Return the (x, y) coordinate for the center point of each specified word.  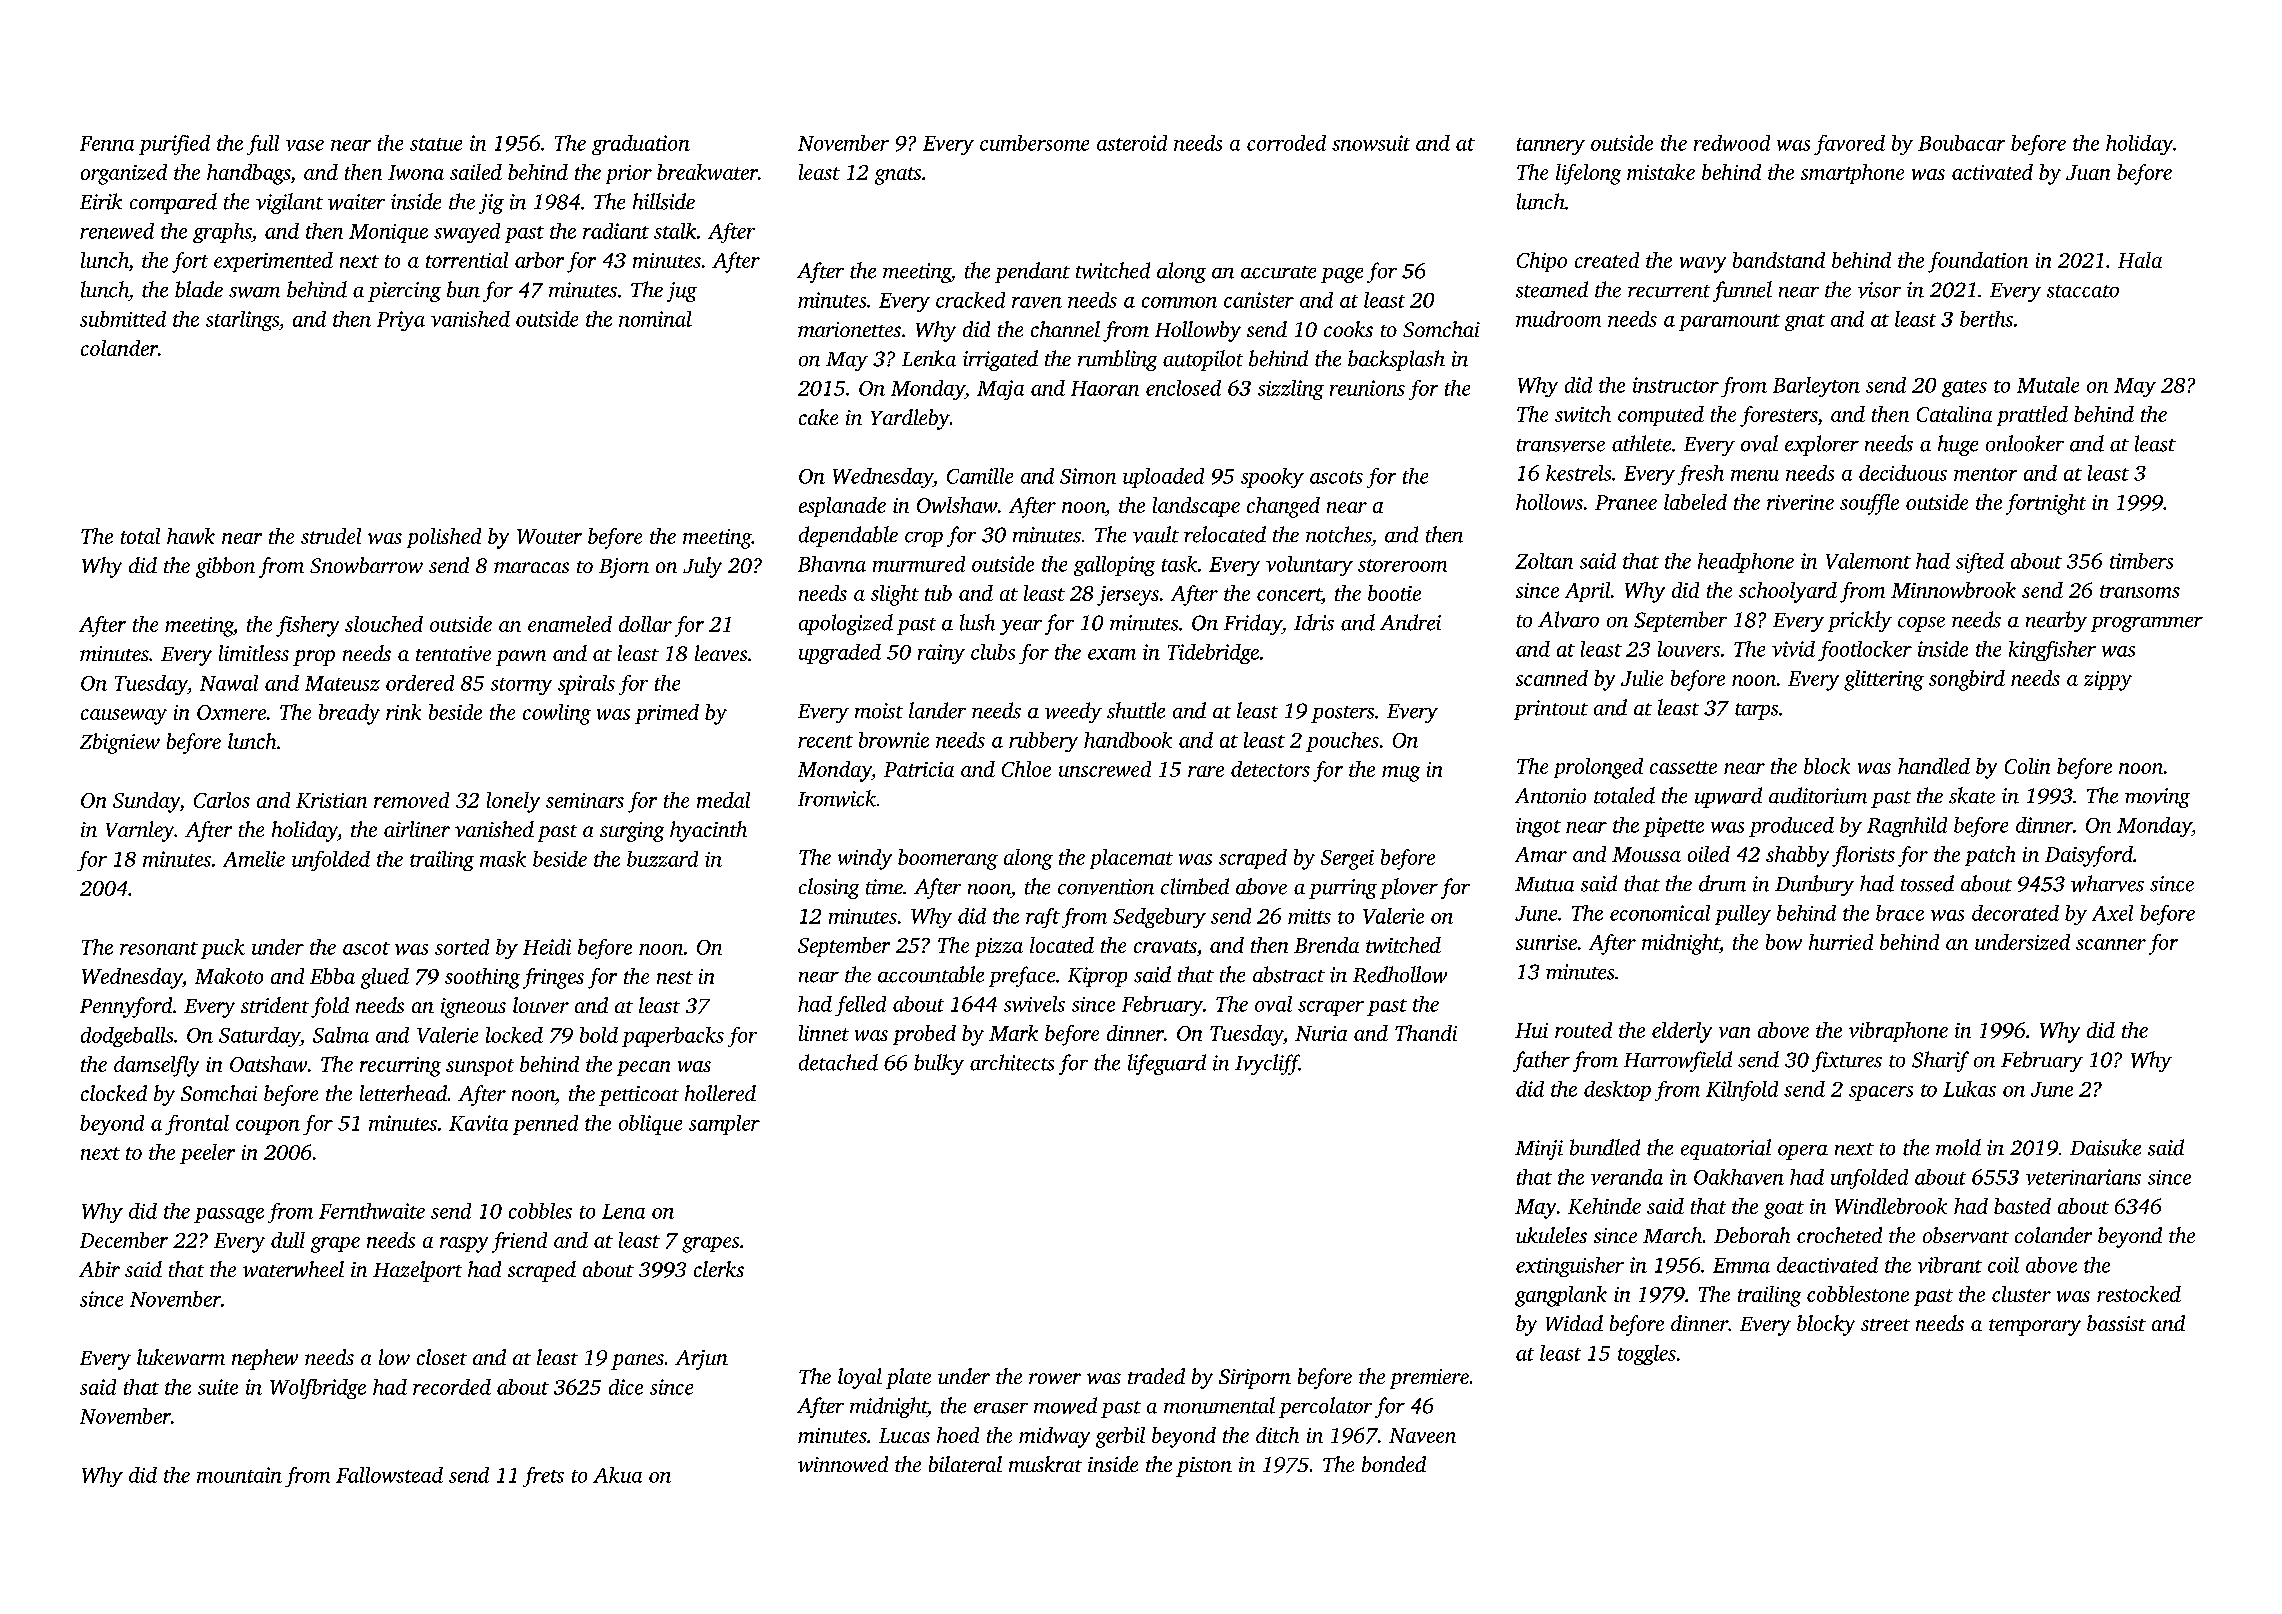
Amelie (254, 859)
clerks (719, 1269)
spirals (586, 685)
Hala (2140, 260)
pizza (999, 947)
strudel (331, 536)
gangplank (1561, 1296)
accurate (1278, 272)
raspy (464, 1245)
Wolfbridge (318, 1389)
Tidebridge (1213, 654)
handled (1934, 766)
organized (124, 174)
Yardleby (910, 419)
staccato (2083, 291)
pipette (1673, 827)
